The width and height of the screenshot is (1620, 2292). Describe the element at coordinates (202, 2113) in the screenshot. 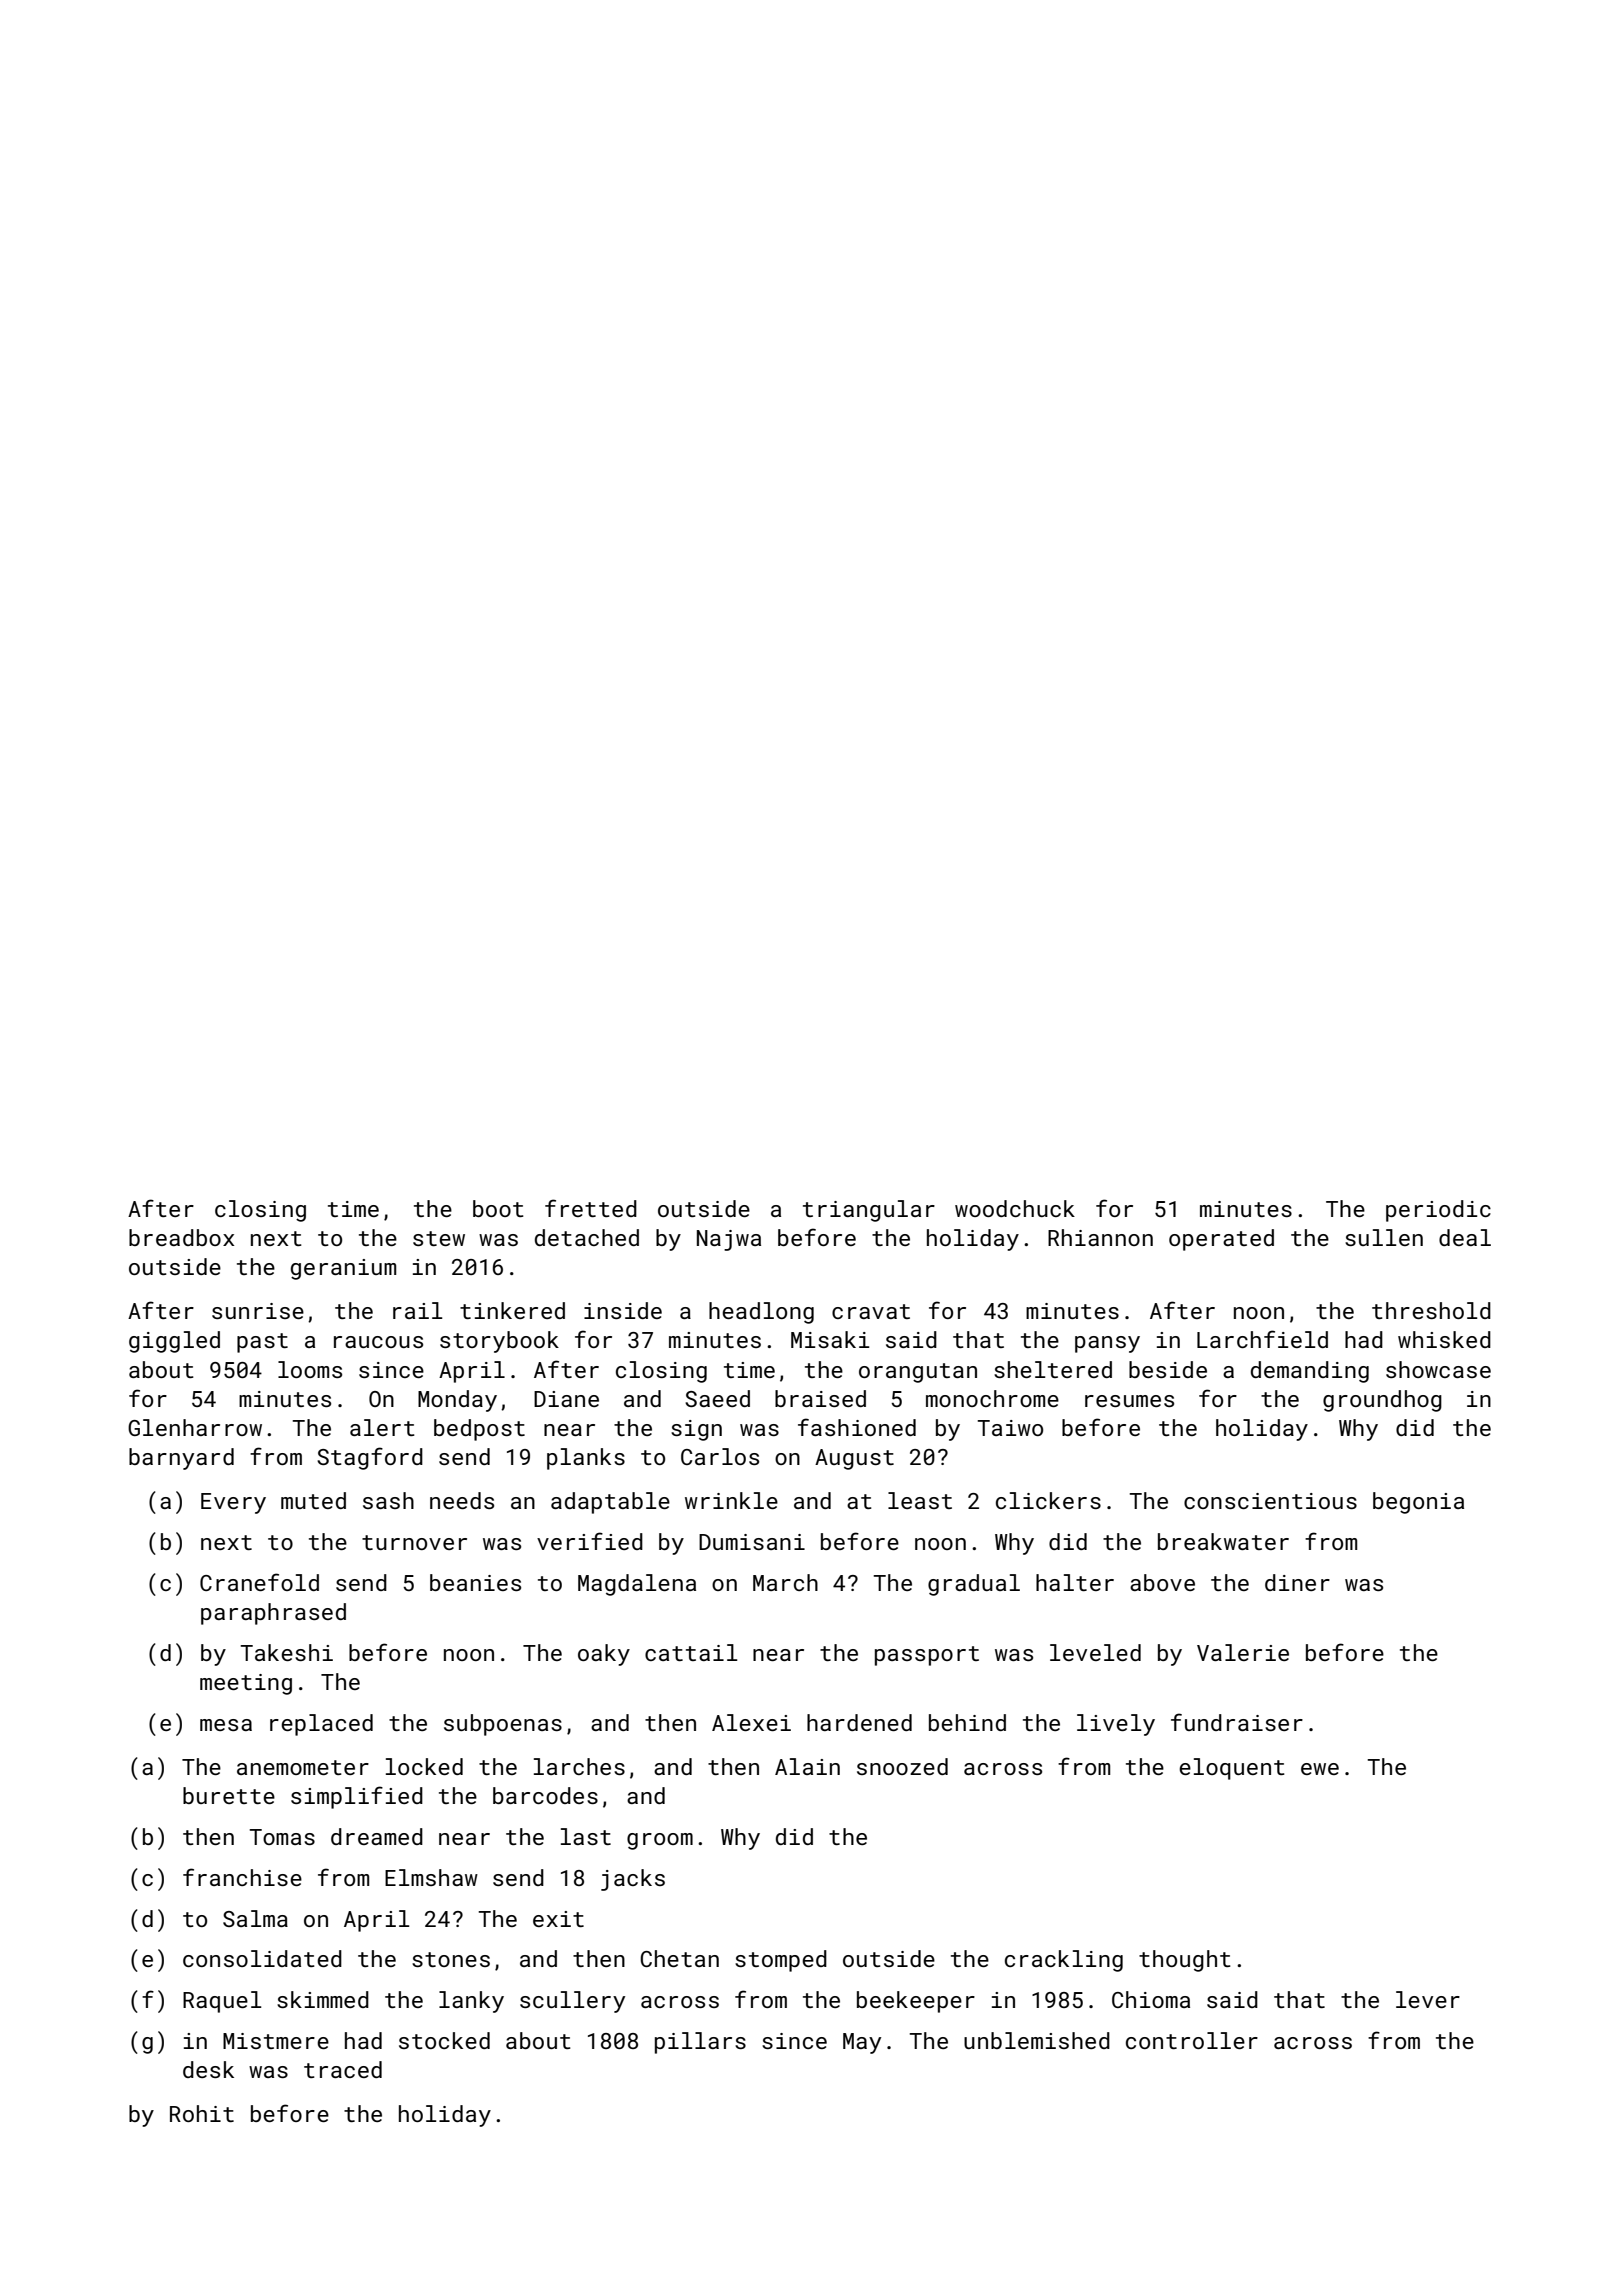

I see `Rohit` at that location.
